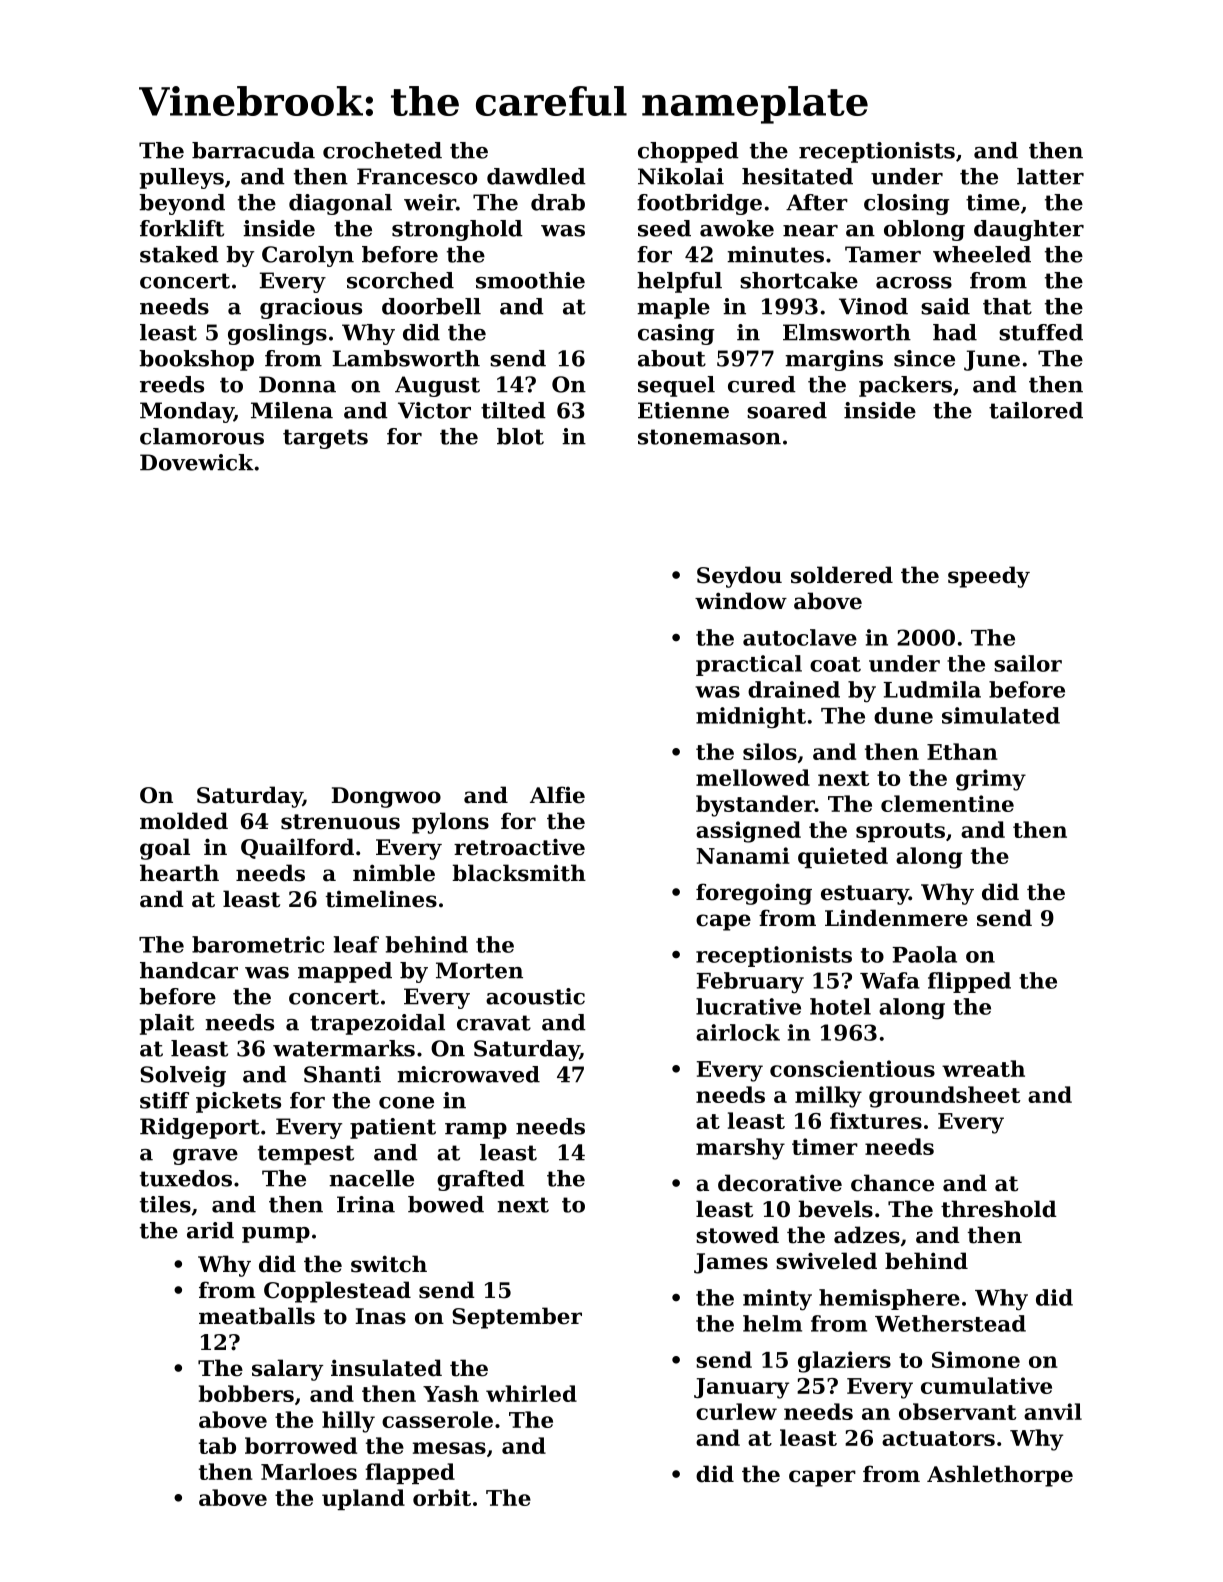  Describe the element at coordinates (535, 996) in the screenshot. I see `acoustic` at that location.
